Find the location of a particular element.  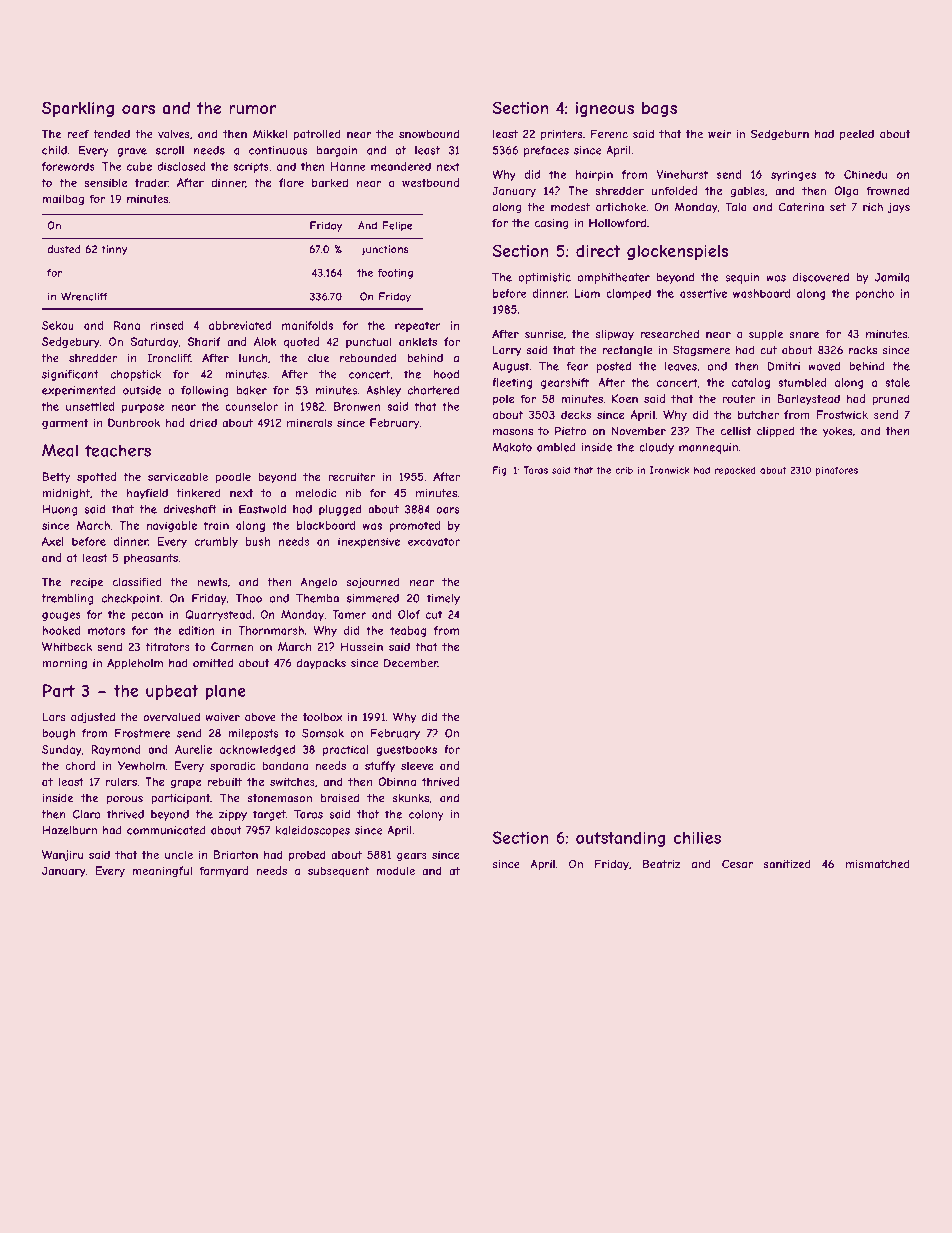

snowbound is located at coordinates (429, 134).
